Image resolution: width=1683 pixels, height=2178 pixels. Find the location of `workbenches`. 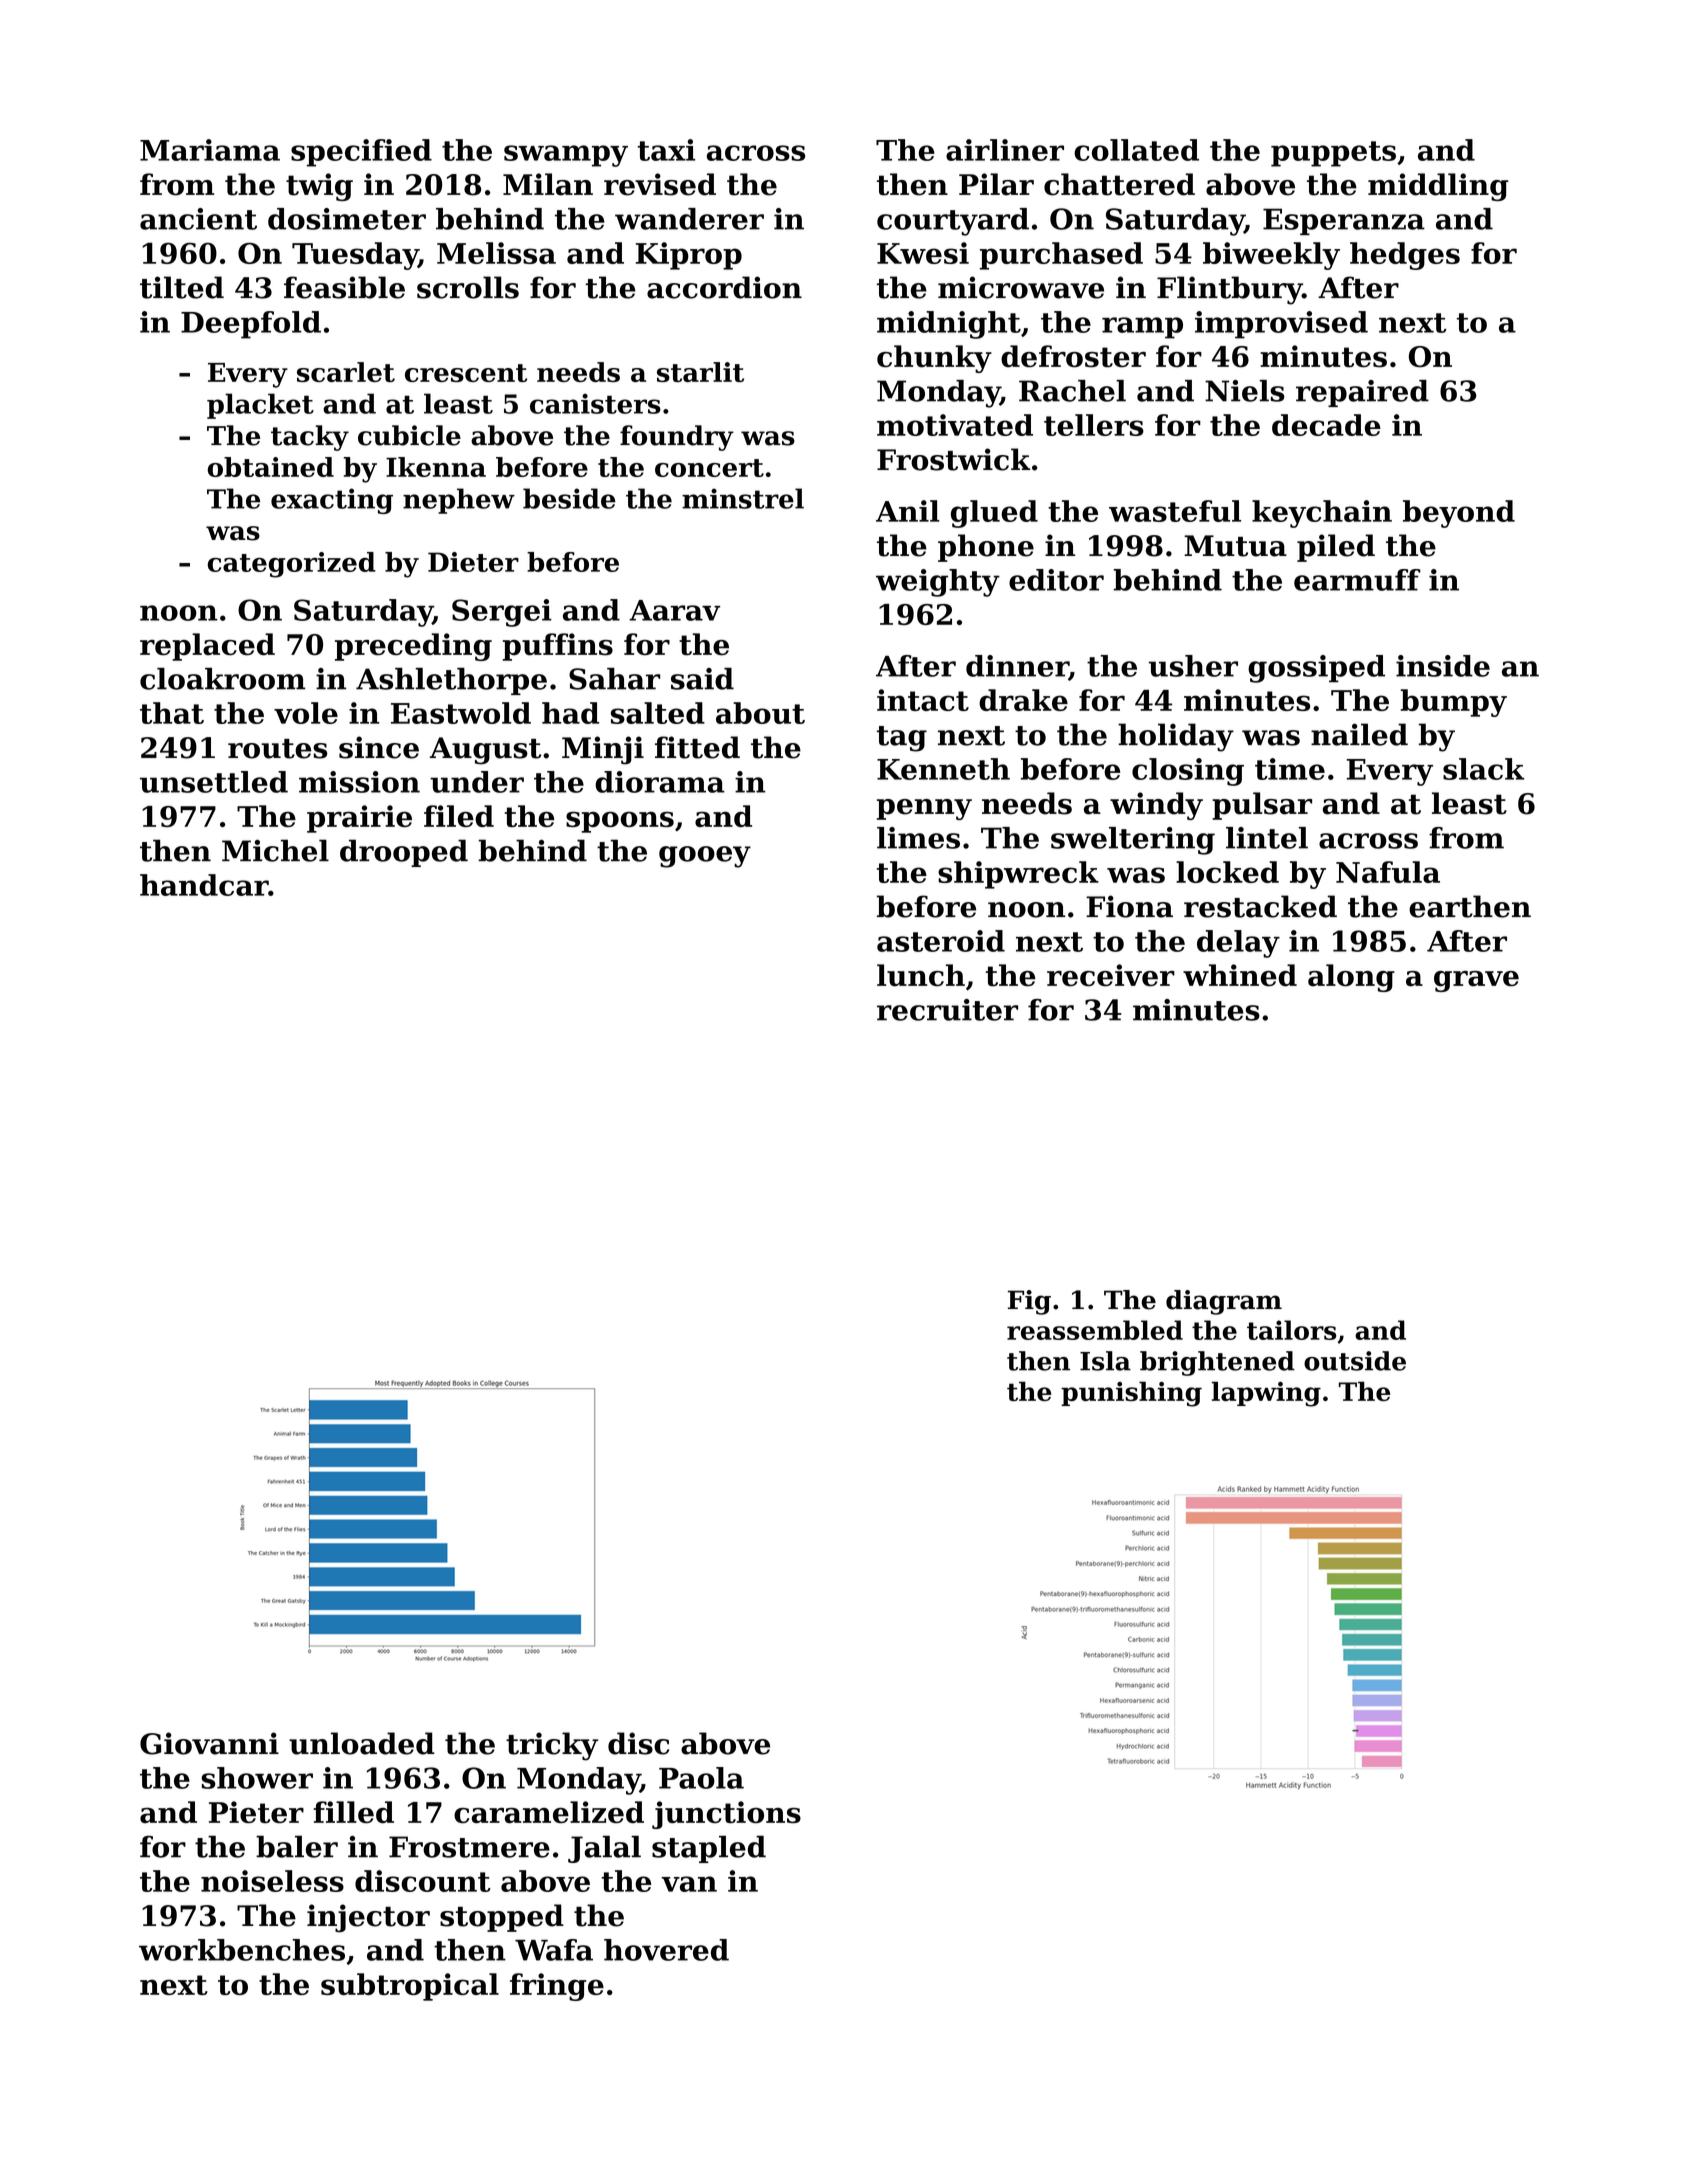

workbenches is located at coordinates (242, 1950).
